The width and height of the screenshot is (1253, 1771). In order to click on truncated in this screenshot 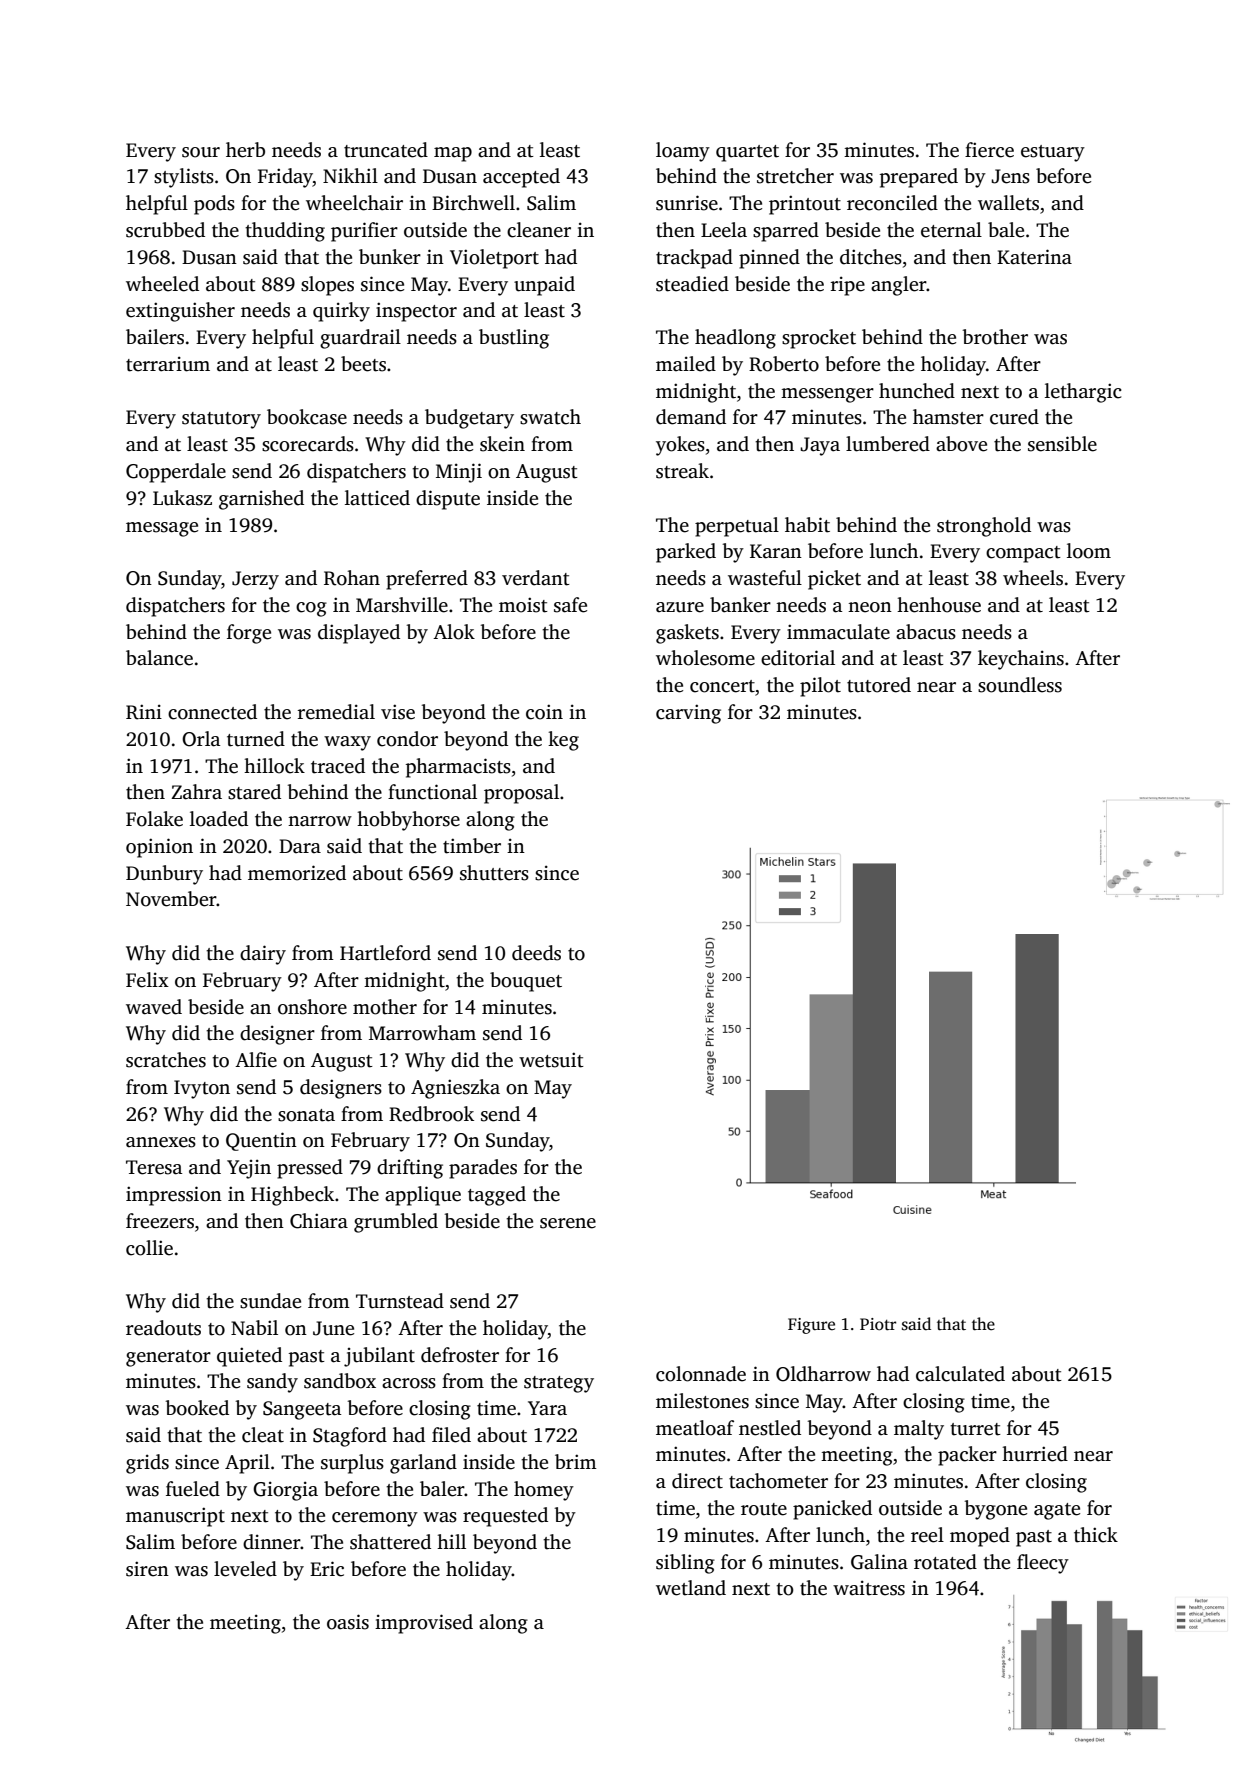, I will do `click(386, 150)`.
